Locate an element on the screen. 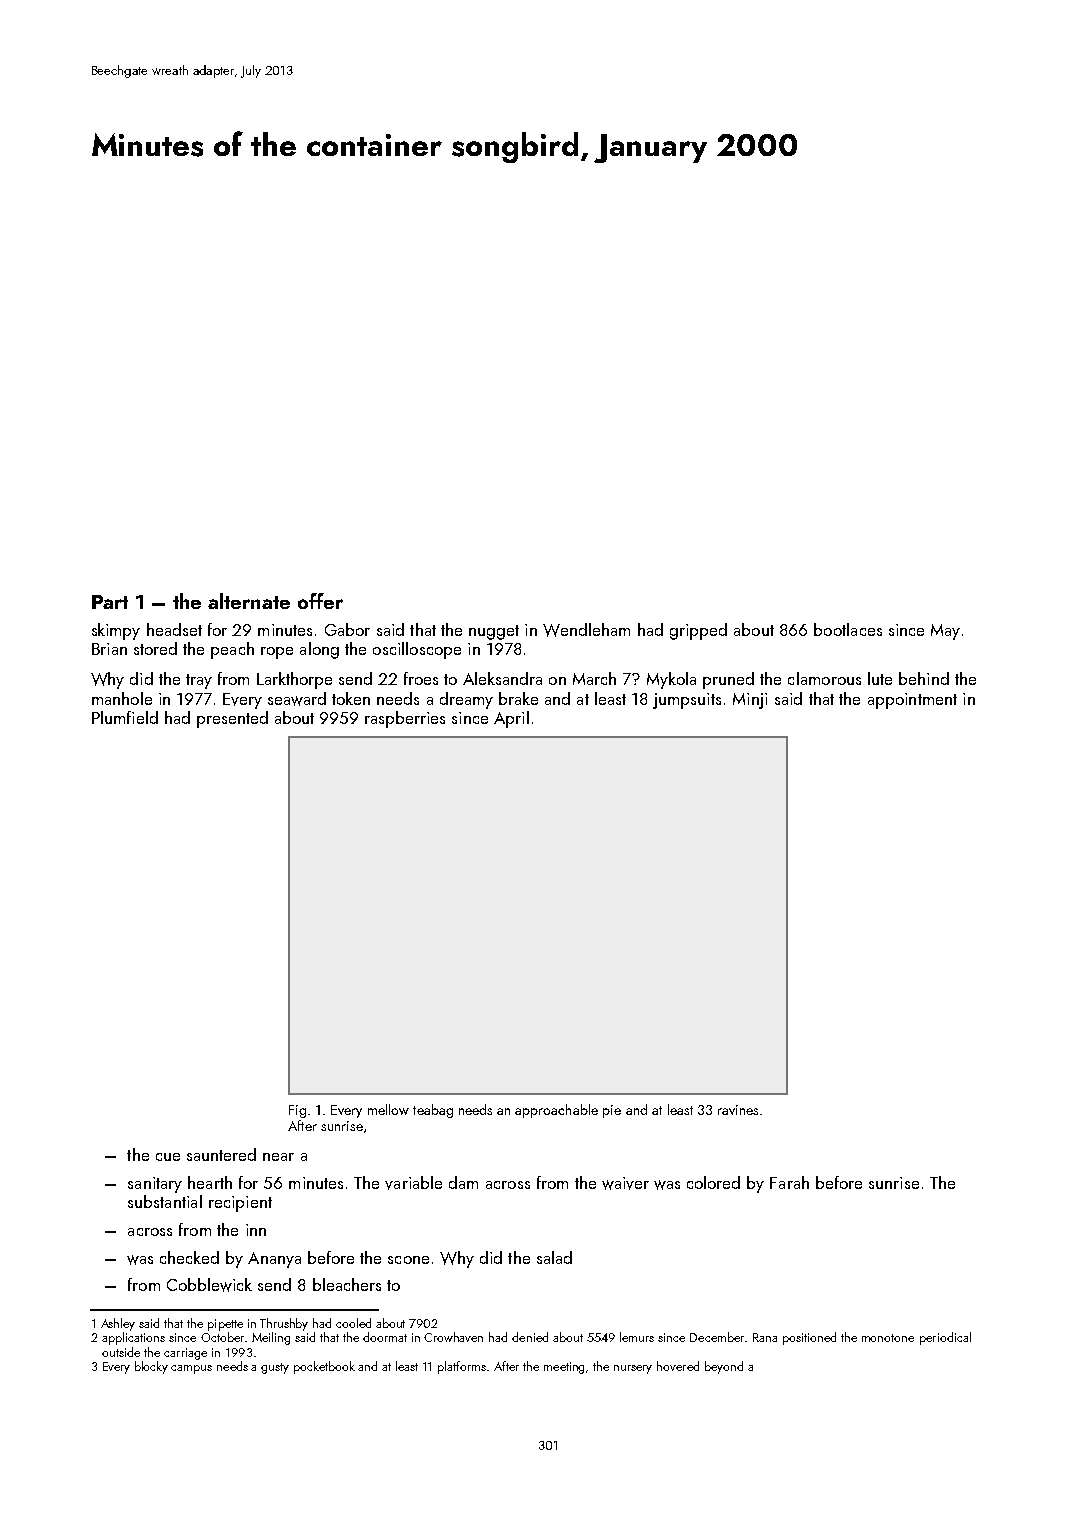 The height and width of the screenshot is (1529, 1076). April is located at coordinates (511, 719).
